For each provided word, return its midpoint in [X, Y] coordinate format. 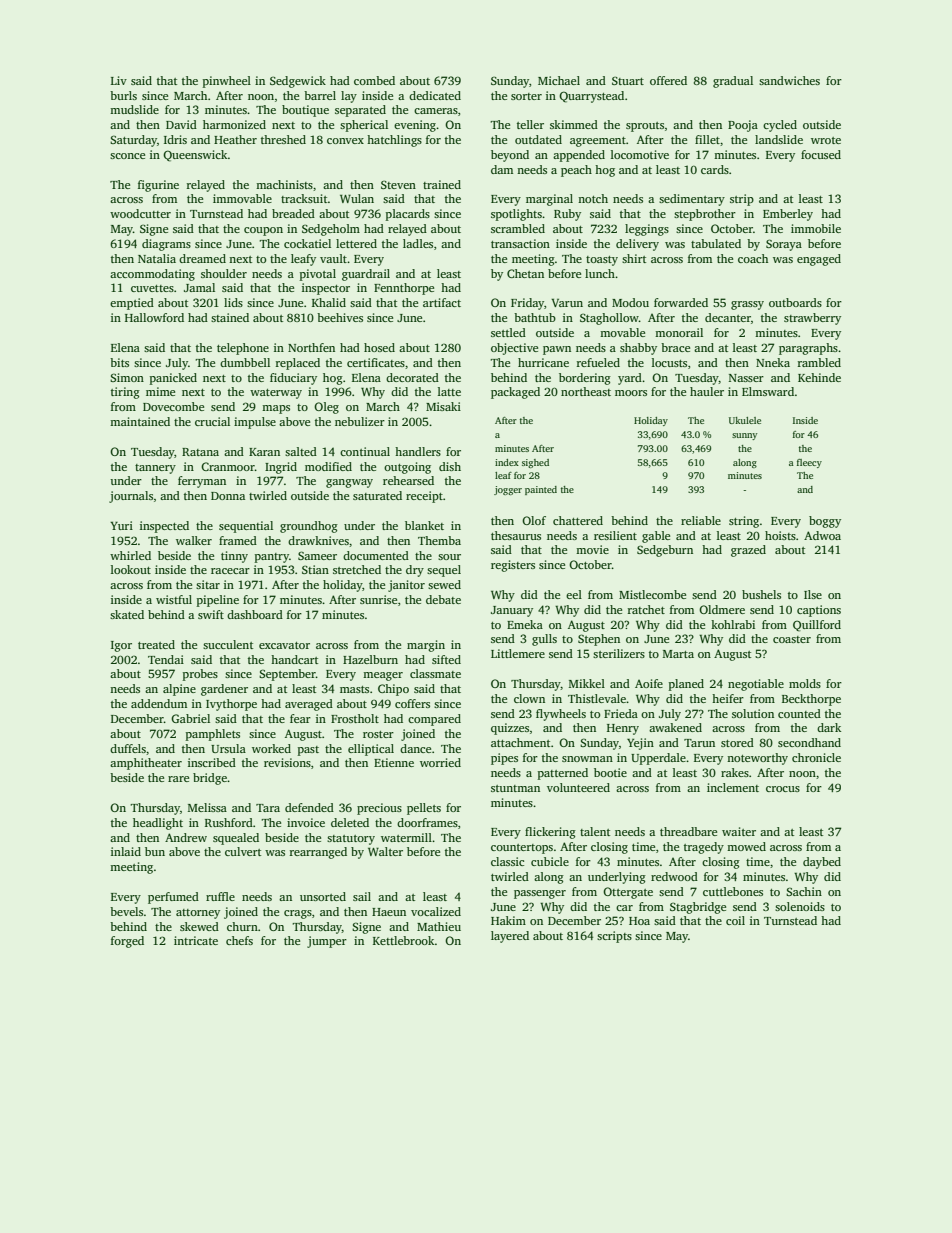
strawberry [812, 319]
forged [127, 942]
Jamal [199, 287]
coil [735, 920]
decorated [412, 377]
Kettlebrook [404, 940]
